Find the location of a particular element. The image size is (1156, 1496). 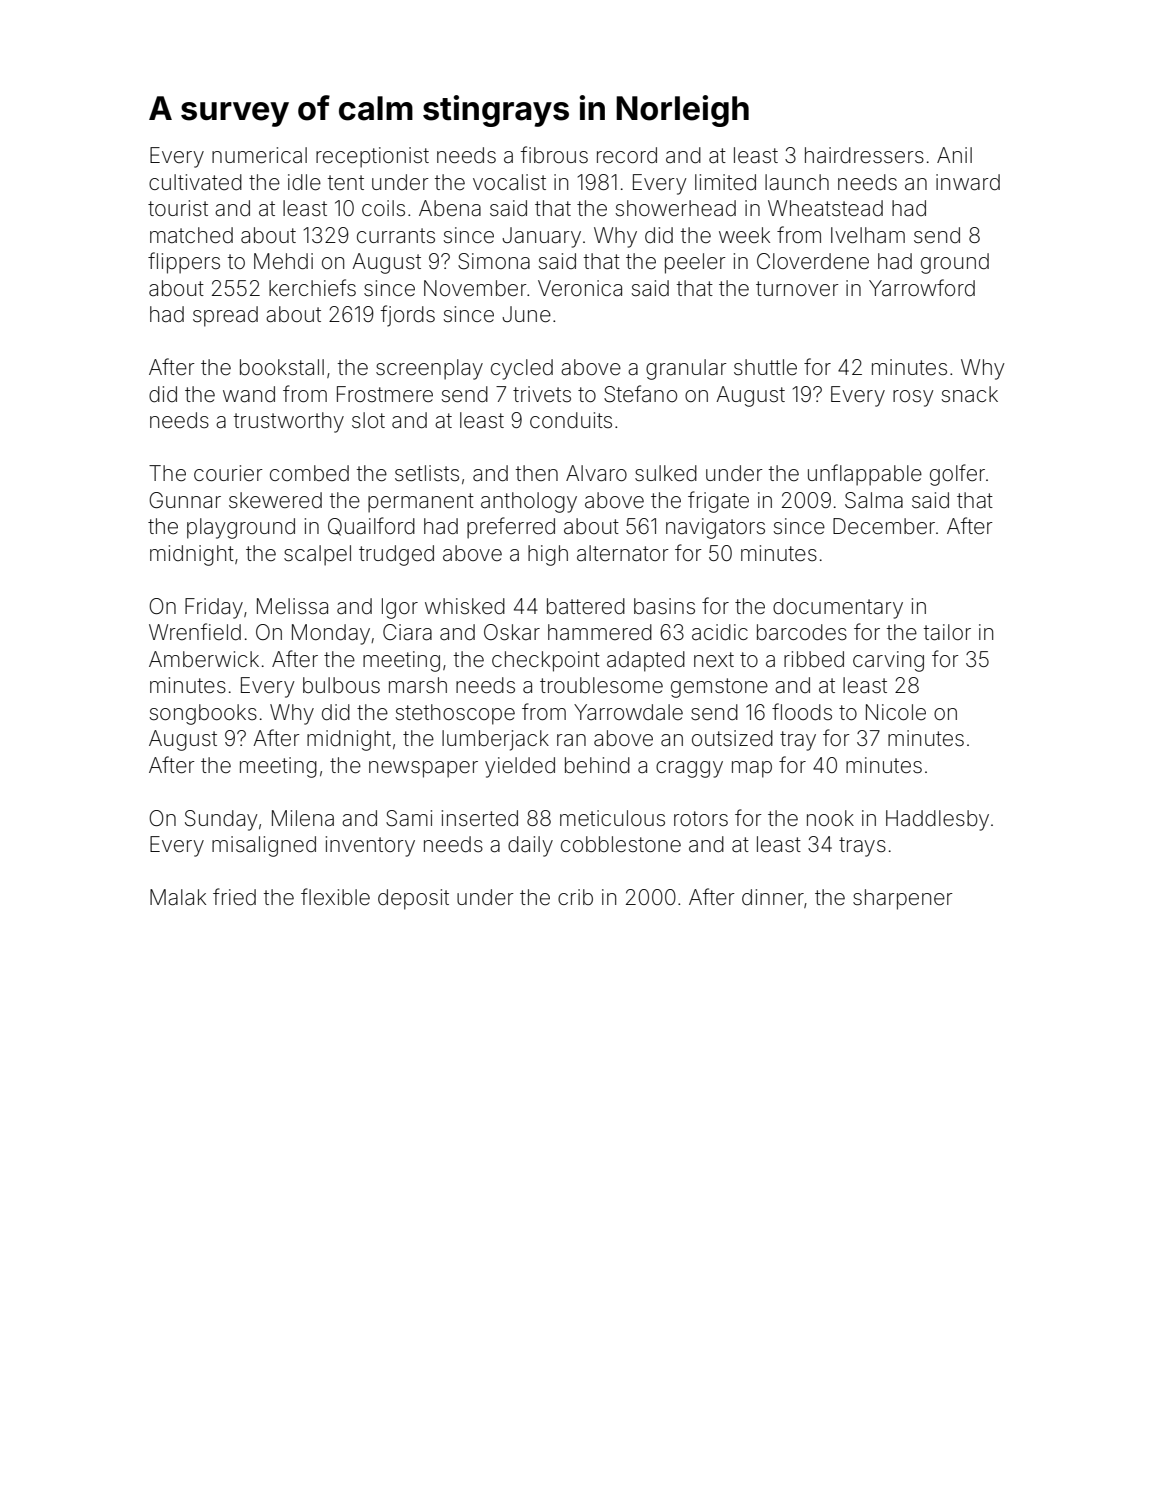

Ivelham is located at coordinates (868, 235).
